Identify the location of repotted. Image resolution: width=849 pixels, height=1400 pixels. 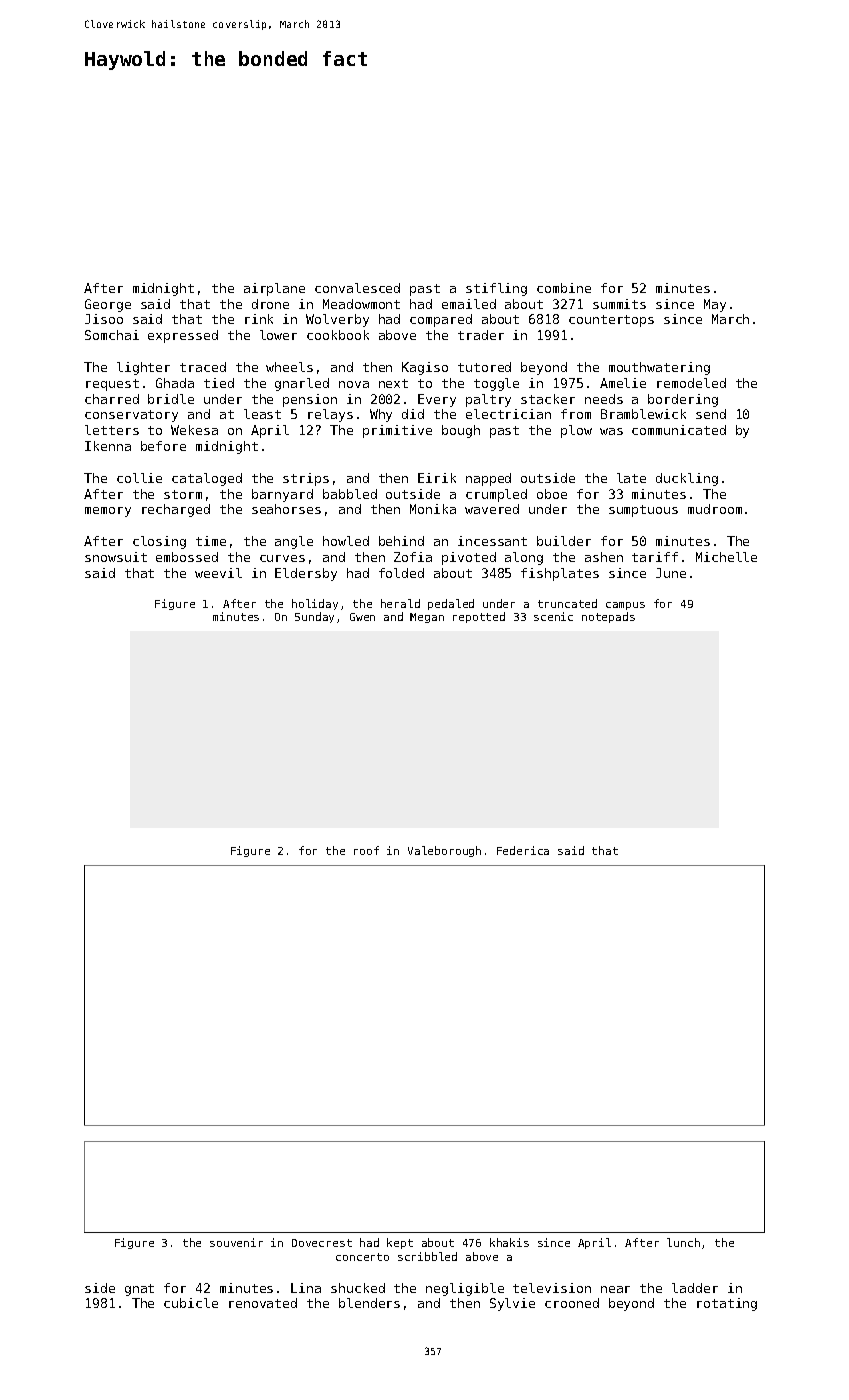
(479, 617).
